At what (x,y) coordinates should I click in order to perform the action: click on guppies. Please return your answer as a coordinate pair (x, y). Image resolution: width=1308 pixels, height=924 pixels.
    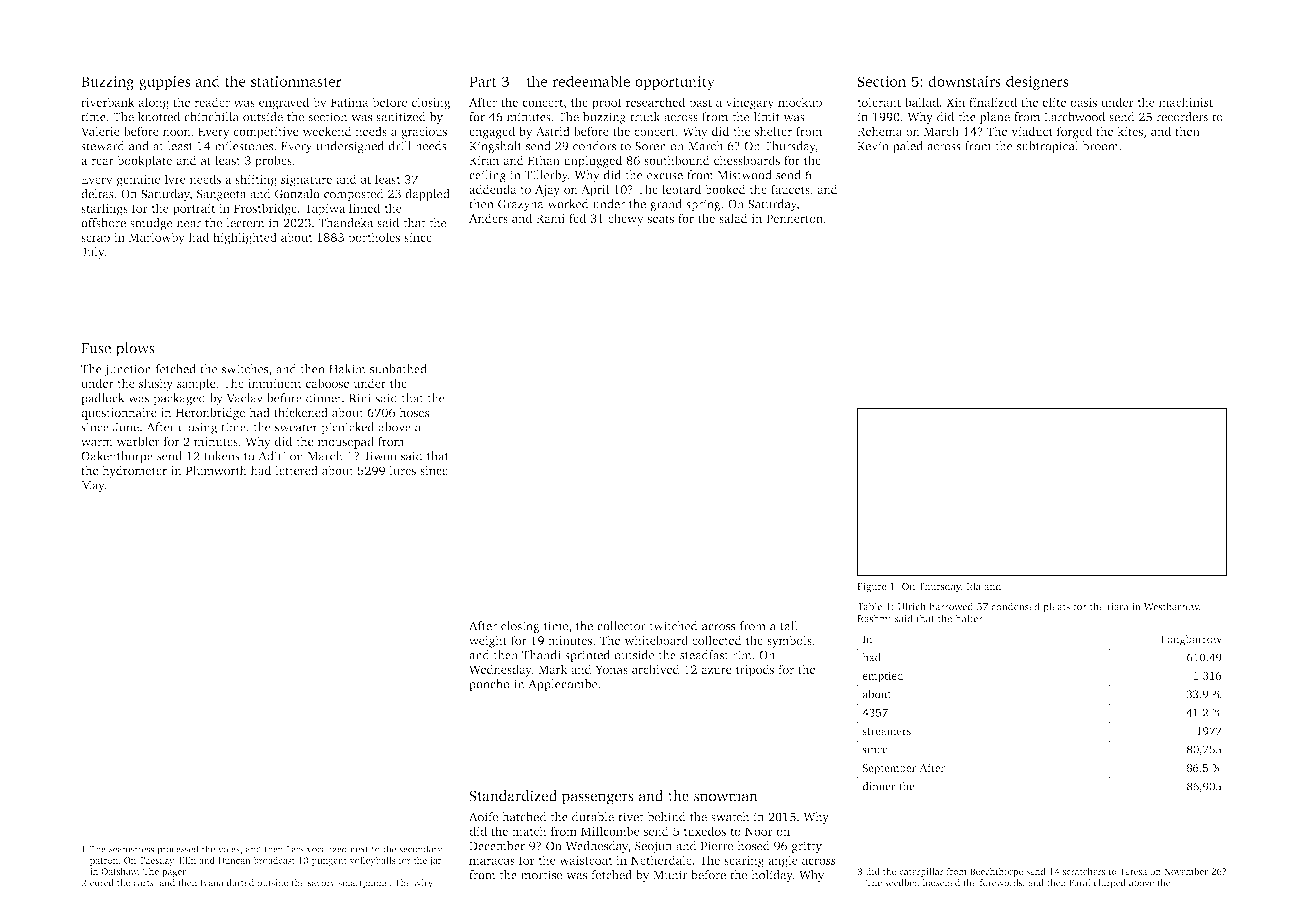
    Looking at the image, I should click on (164, 83).
